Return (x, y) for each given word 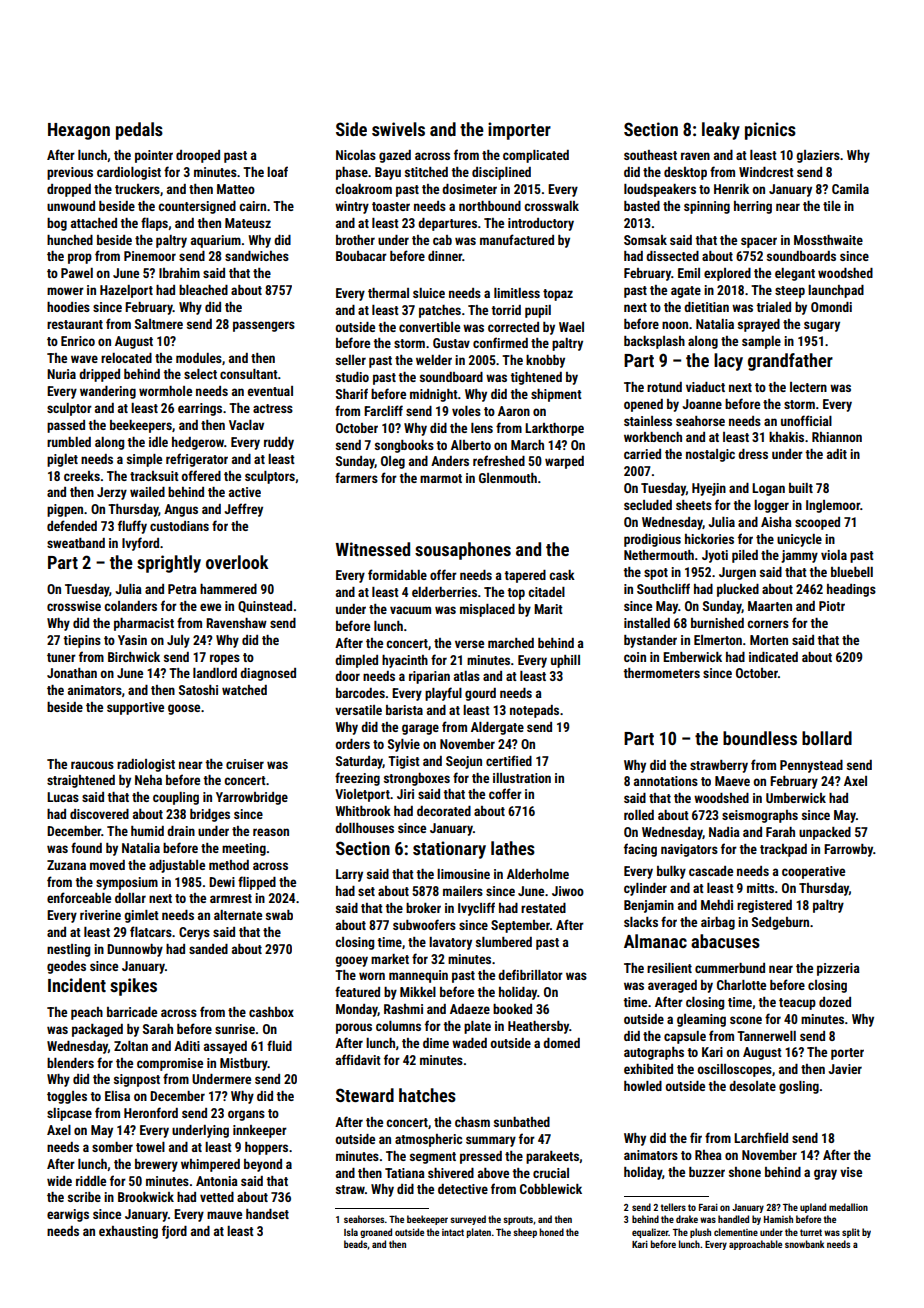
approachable (755, 1245)
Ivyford (140, 544)
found (86, 847)
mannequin (418, 976)
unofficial (806, 420)
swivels (398, 129)
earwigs (68, 1215)
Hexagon (79, 131)
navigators (689, 850)
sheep (525, 1233)
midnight (434, 395)
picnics (770, 131)
